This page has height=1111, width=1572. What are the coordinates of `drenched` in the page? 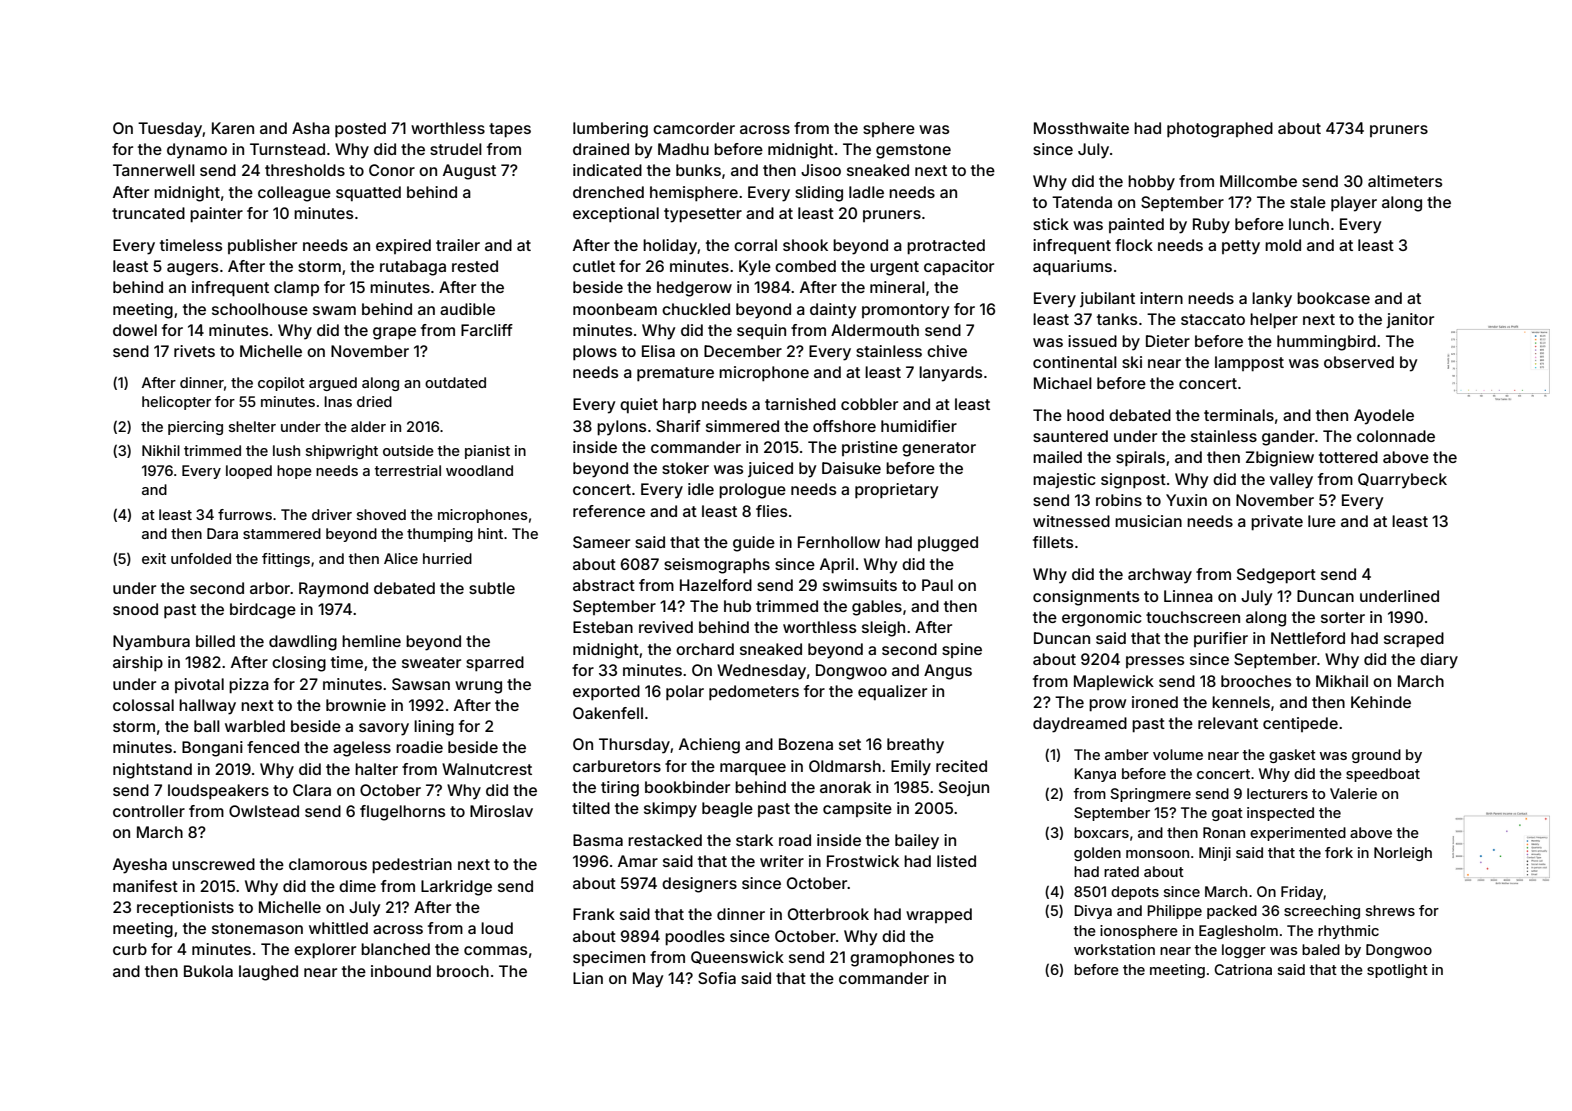 It's located at (608, 192).
